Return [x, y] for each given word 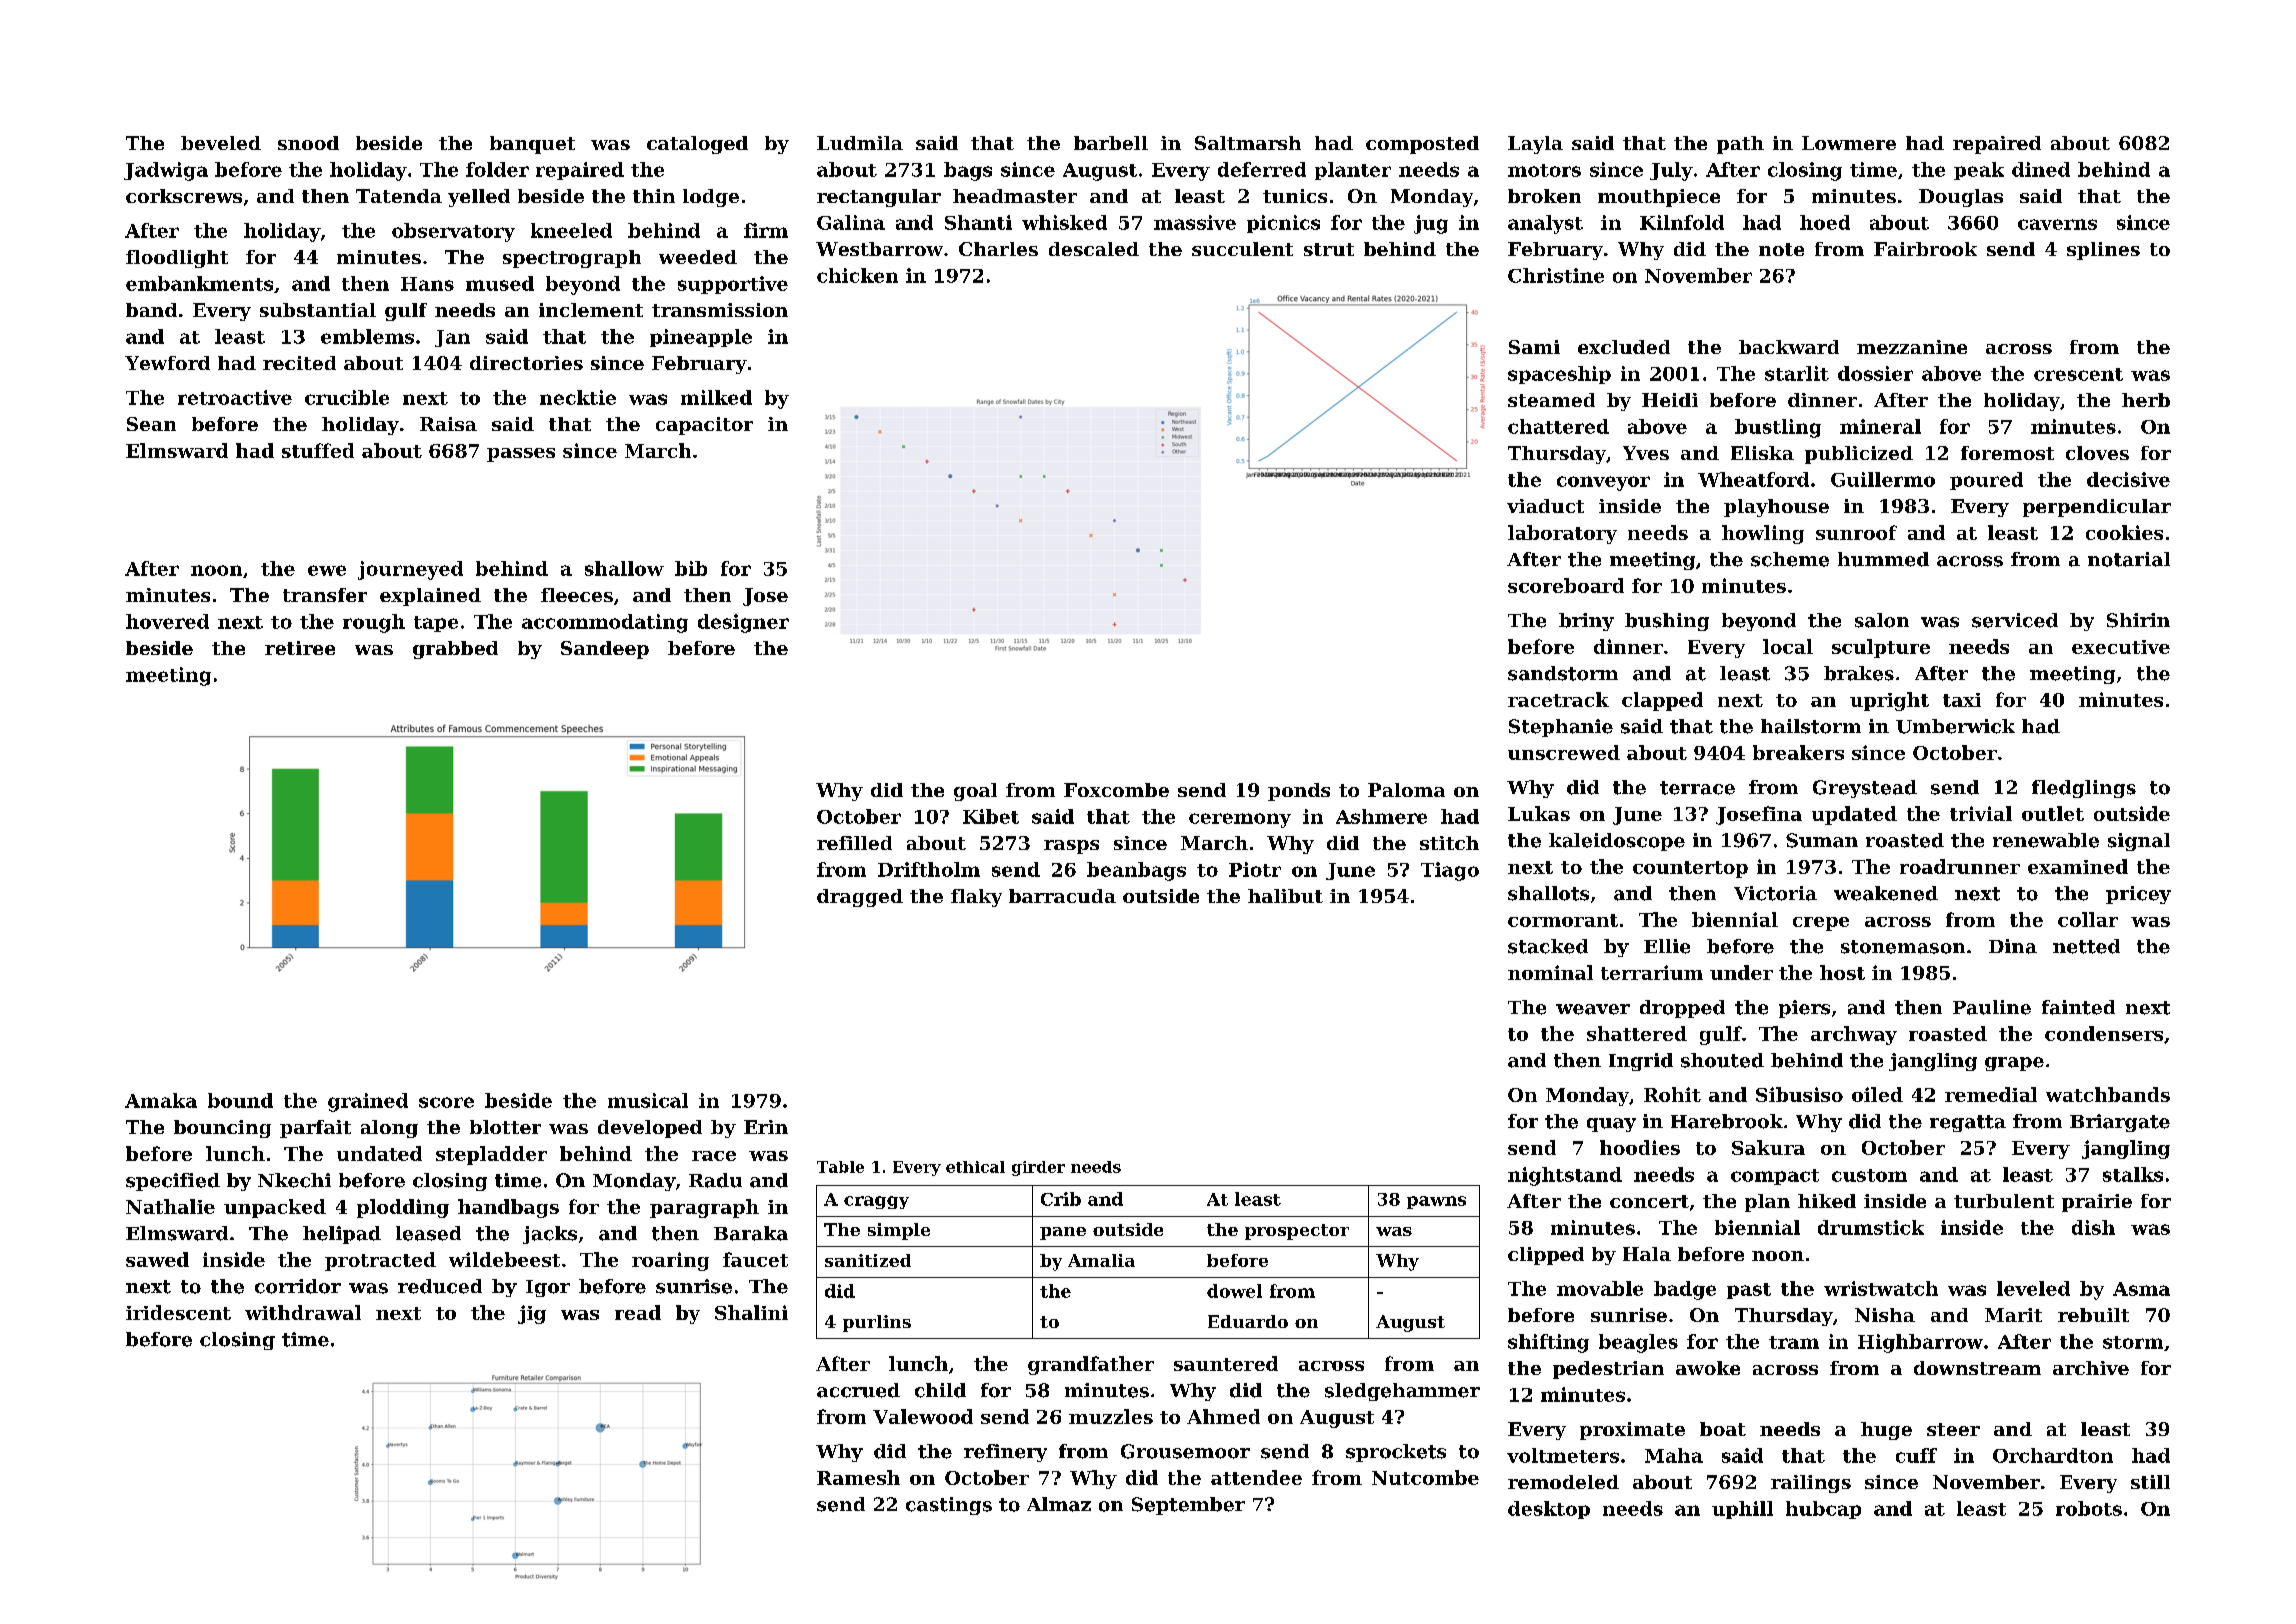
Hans [427, 284]
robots [2089, 1508]
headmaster [1015, 196]
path [1740, 145]
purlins [877, 1323]
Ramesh [858, 1477]
